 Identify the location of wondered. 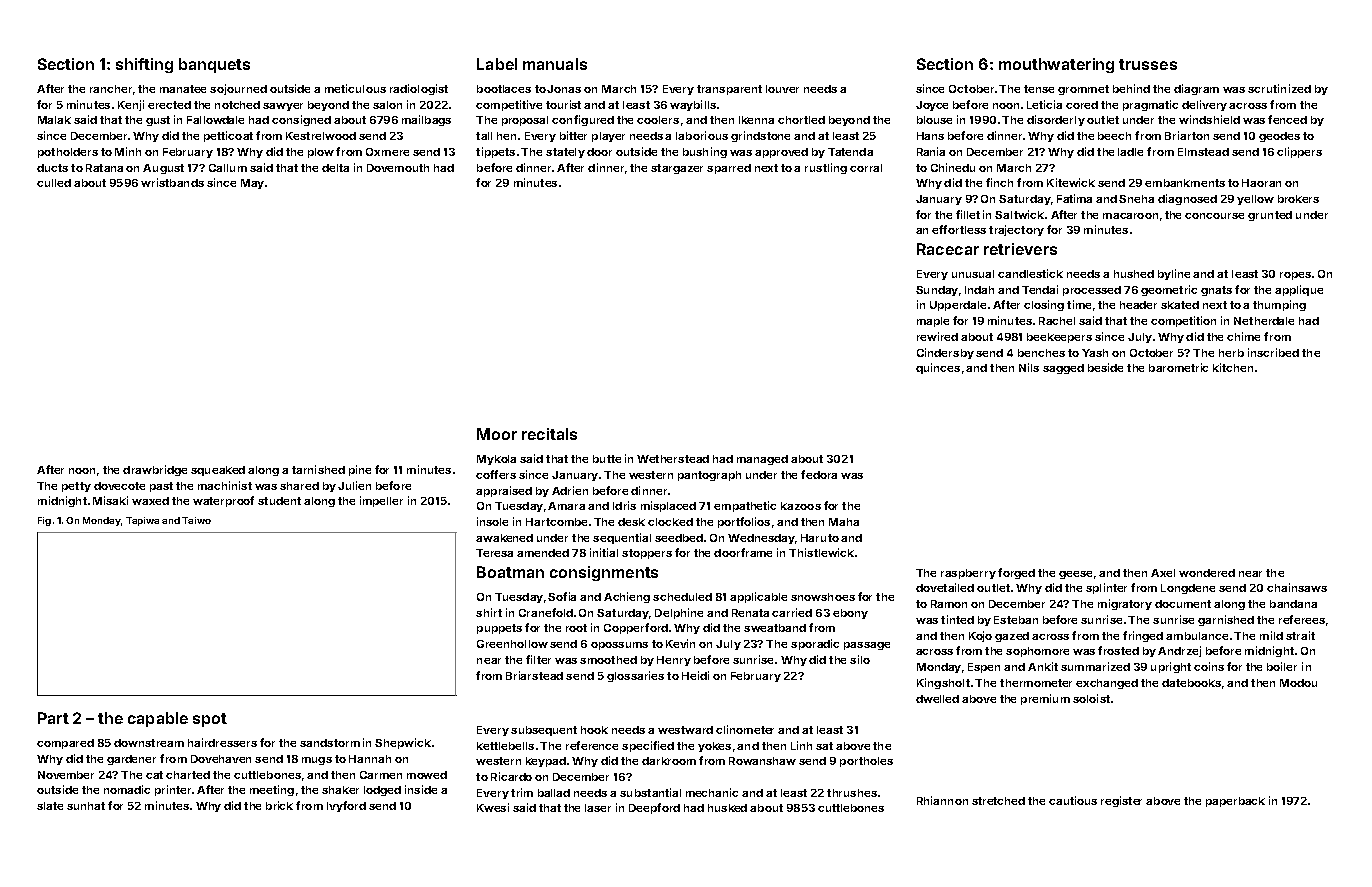
(1207, 573).
